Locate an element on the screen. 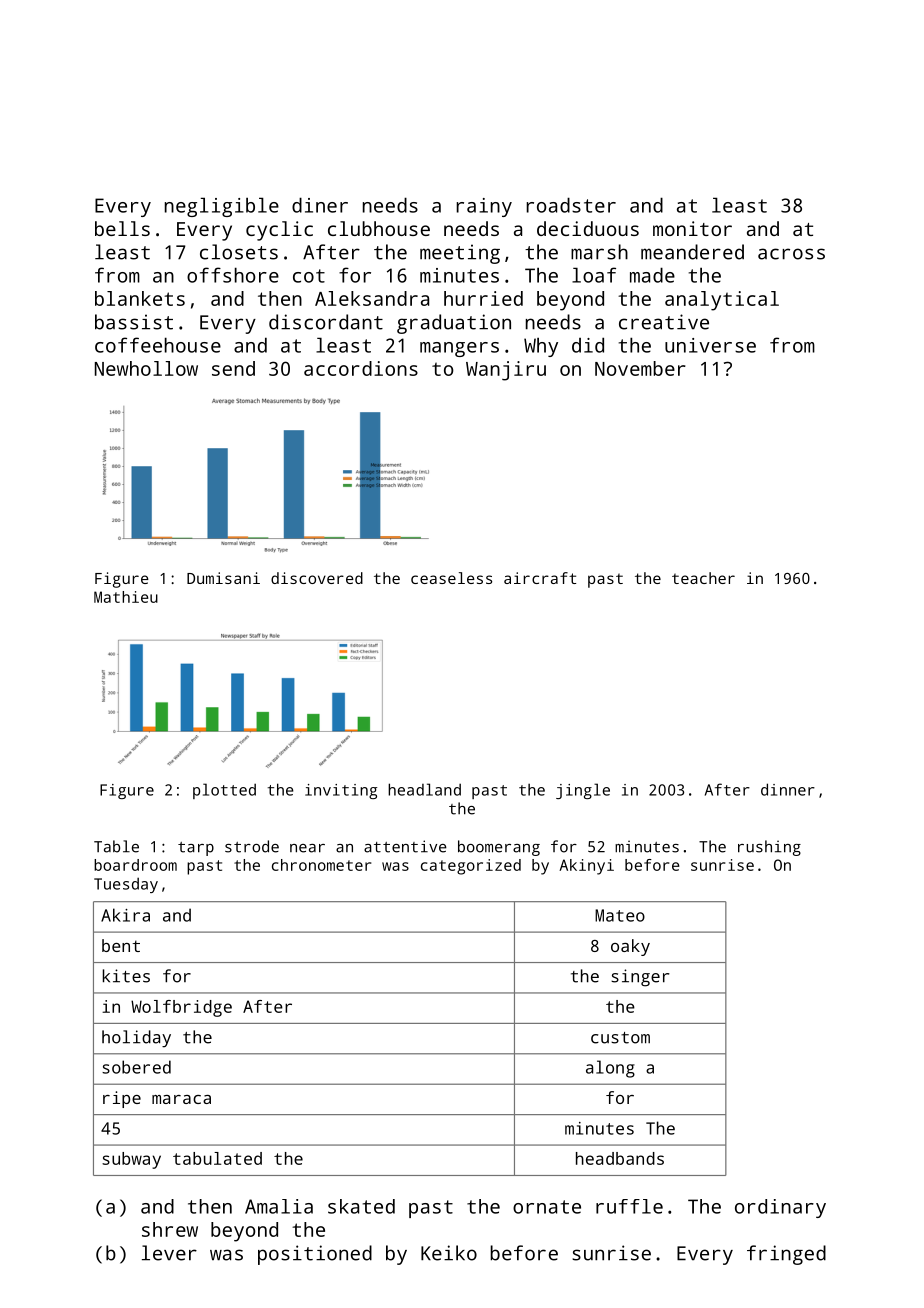 This screenshot has height=1308, width=924. positioned is located at coordinates (315, 1255).
